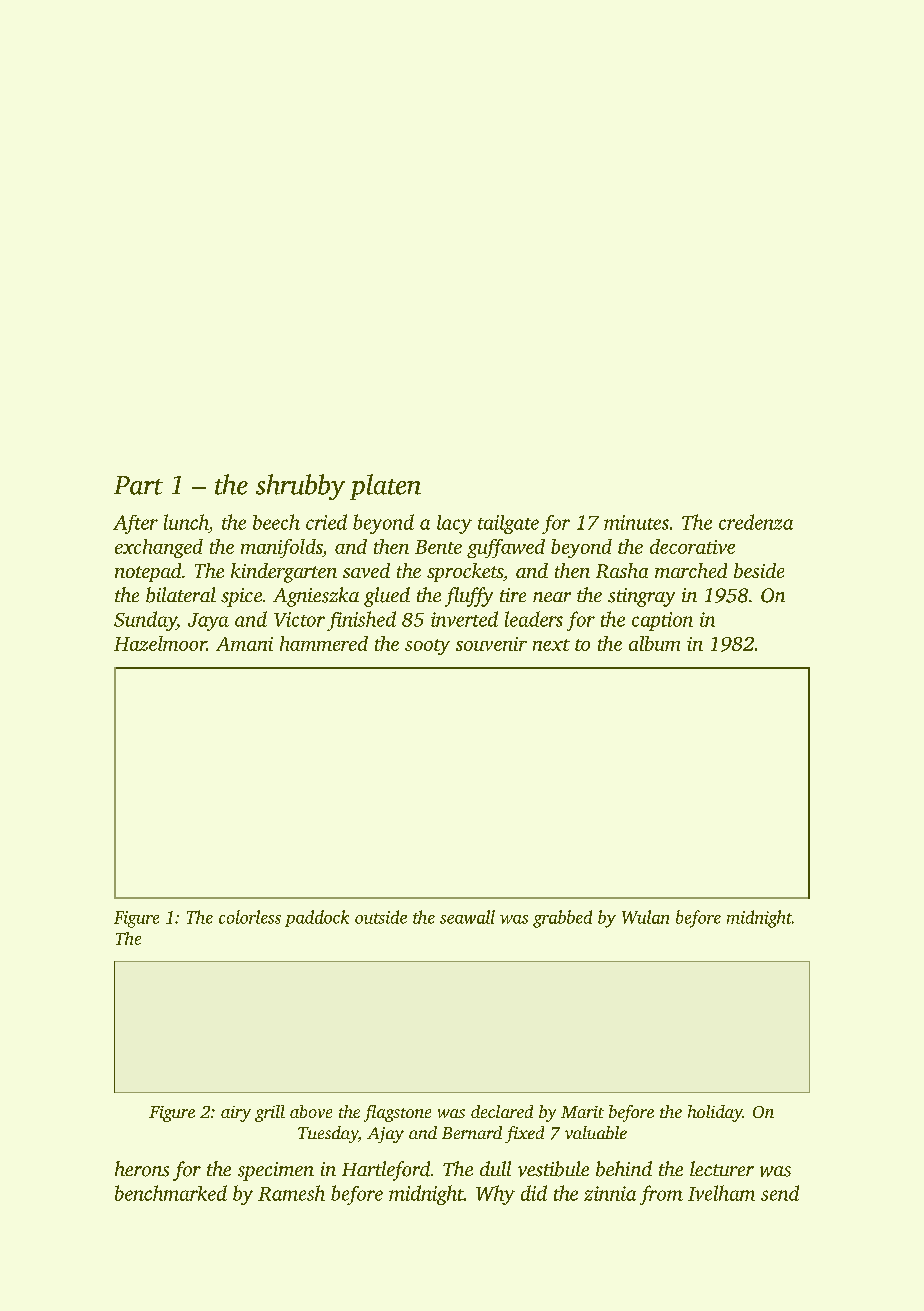 This screenshot has height=1311, width=924. What do you see at coordinates (645, 917) in the screenshot?
I see `Wulan` at bounding box center [645, 917].
